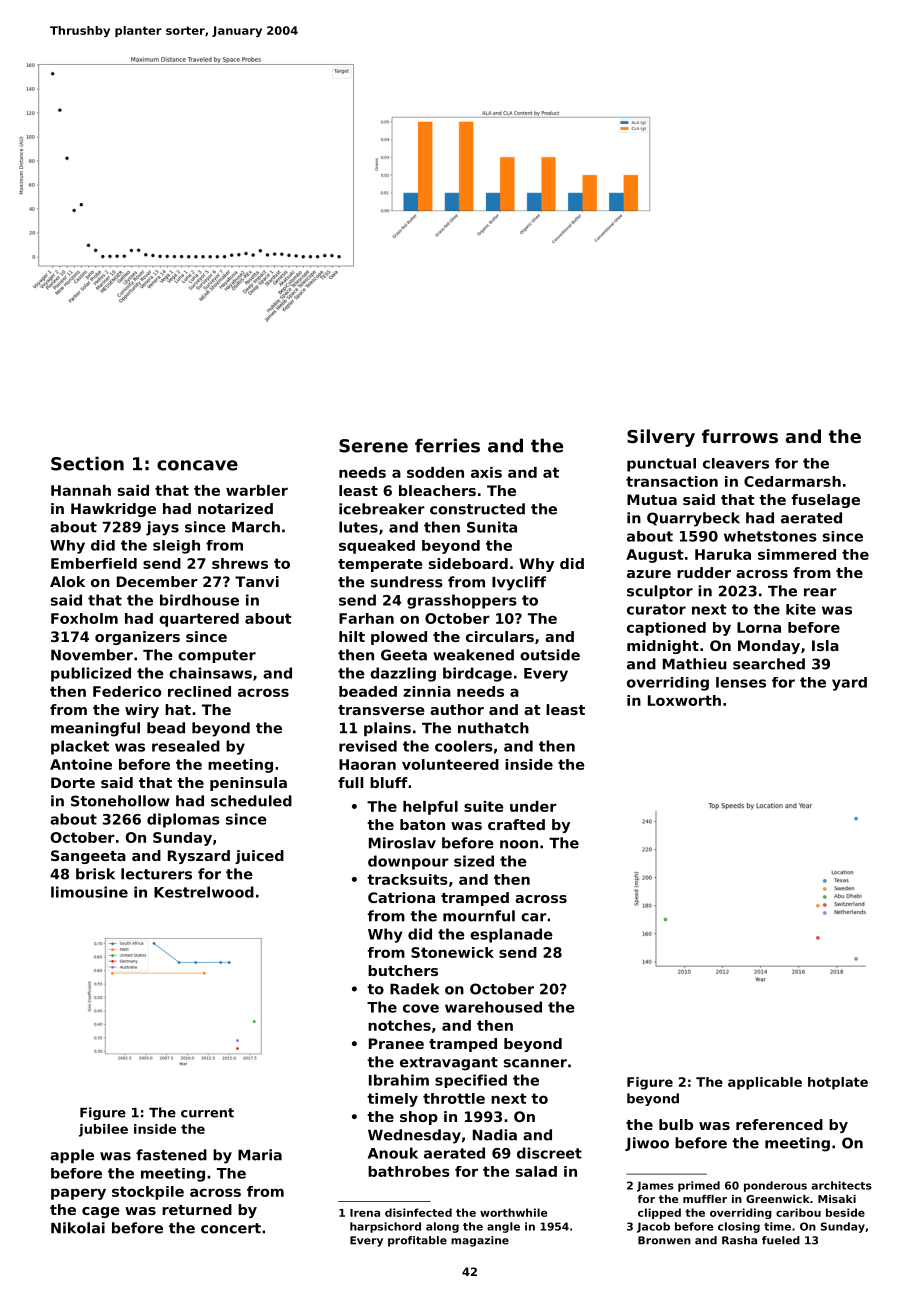 Image resolution: width=924 pixels, height=1308 pixels. Describe the element at coordinates (533, 806) in the screenshot. I see `under` at that location.
